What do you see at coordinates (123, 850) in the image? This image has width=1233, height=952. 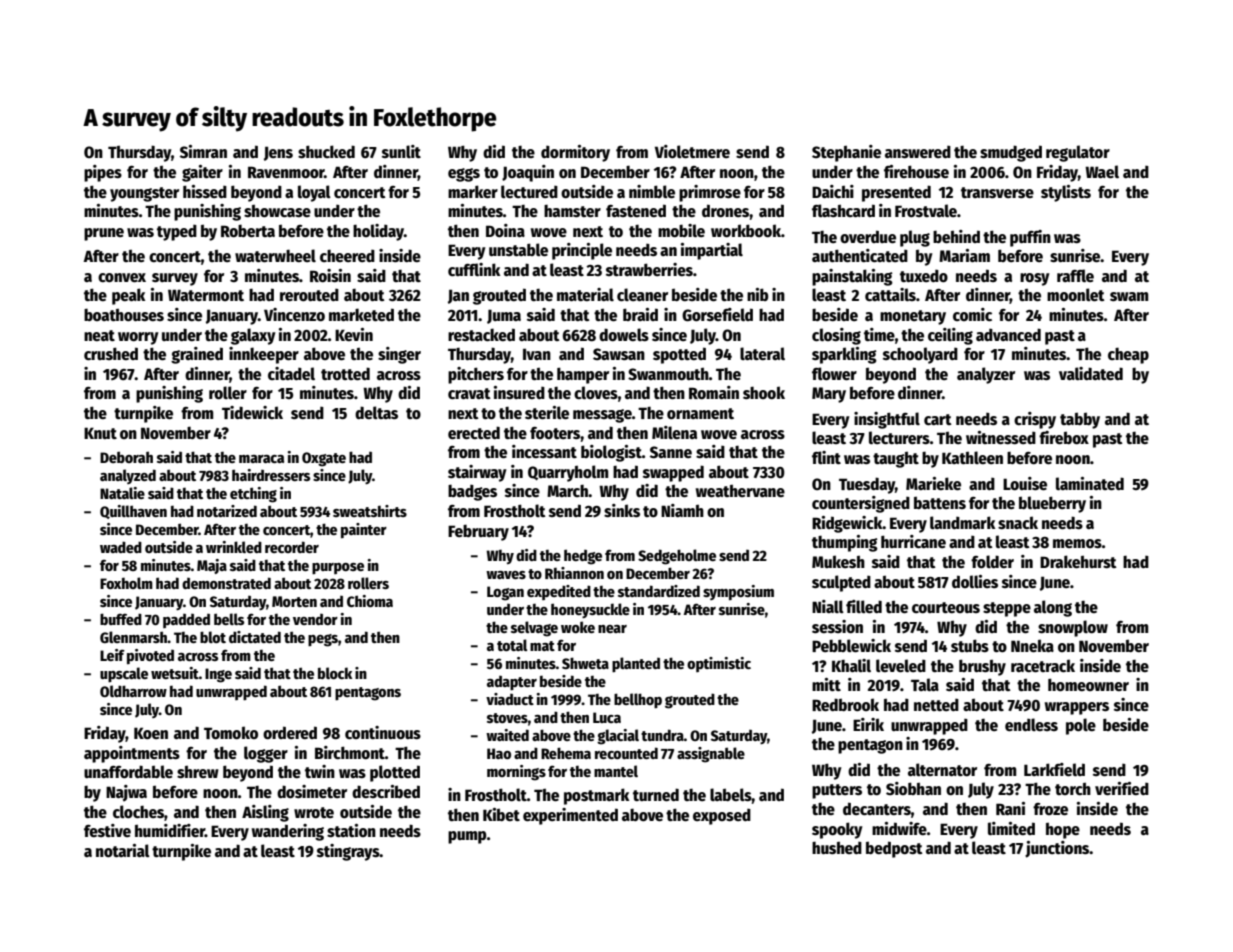 I see `notarial` at bounding box center [123, 850].
